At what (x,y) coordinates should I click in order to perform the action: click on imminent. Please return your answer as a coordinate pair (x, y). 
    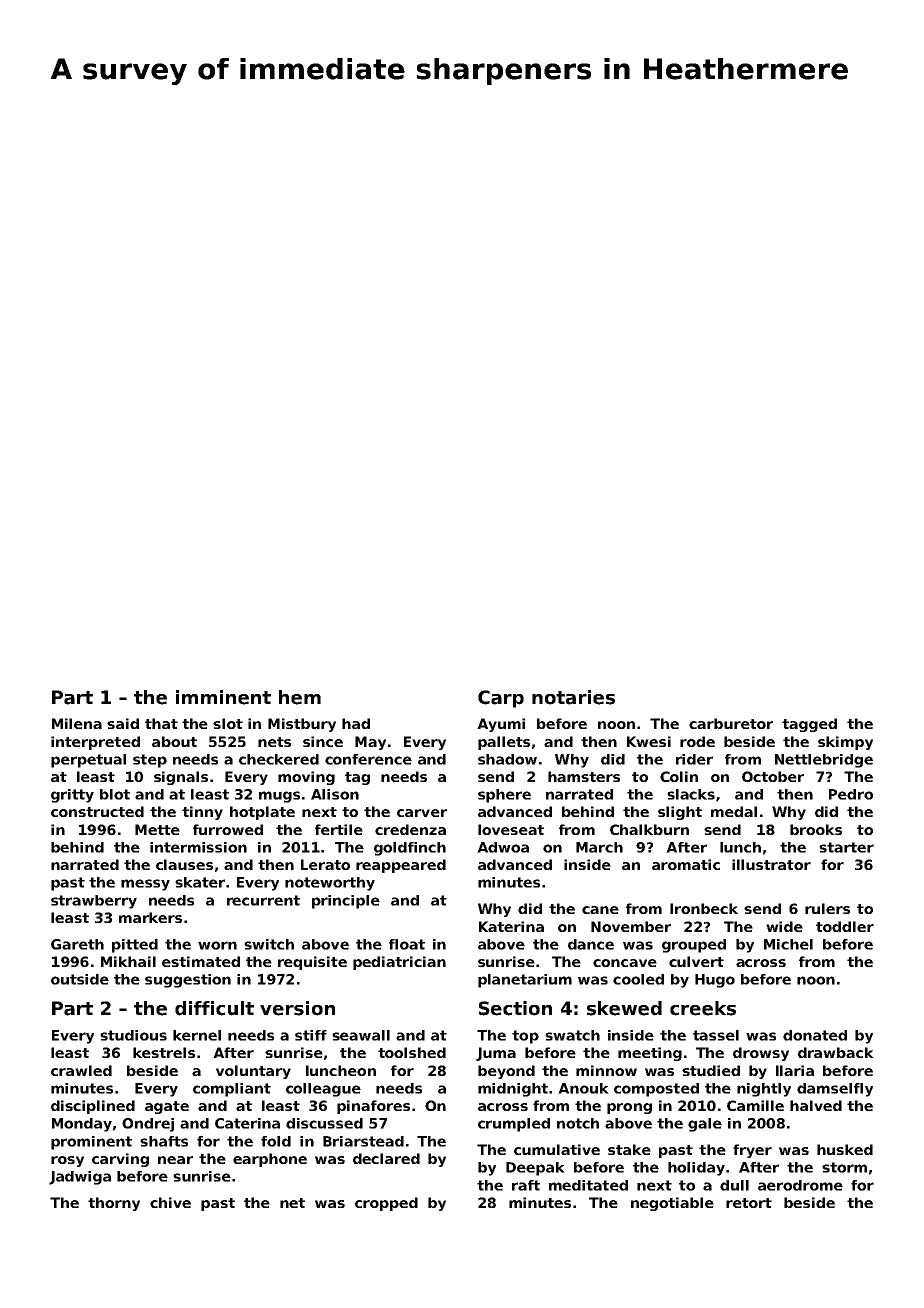
    Looking at the image, I should click on (223, 697).
